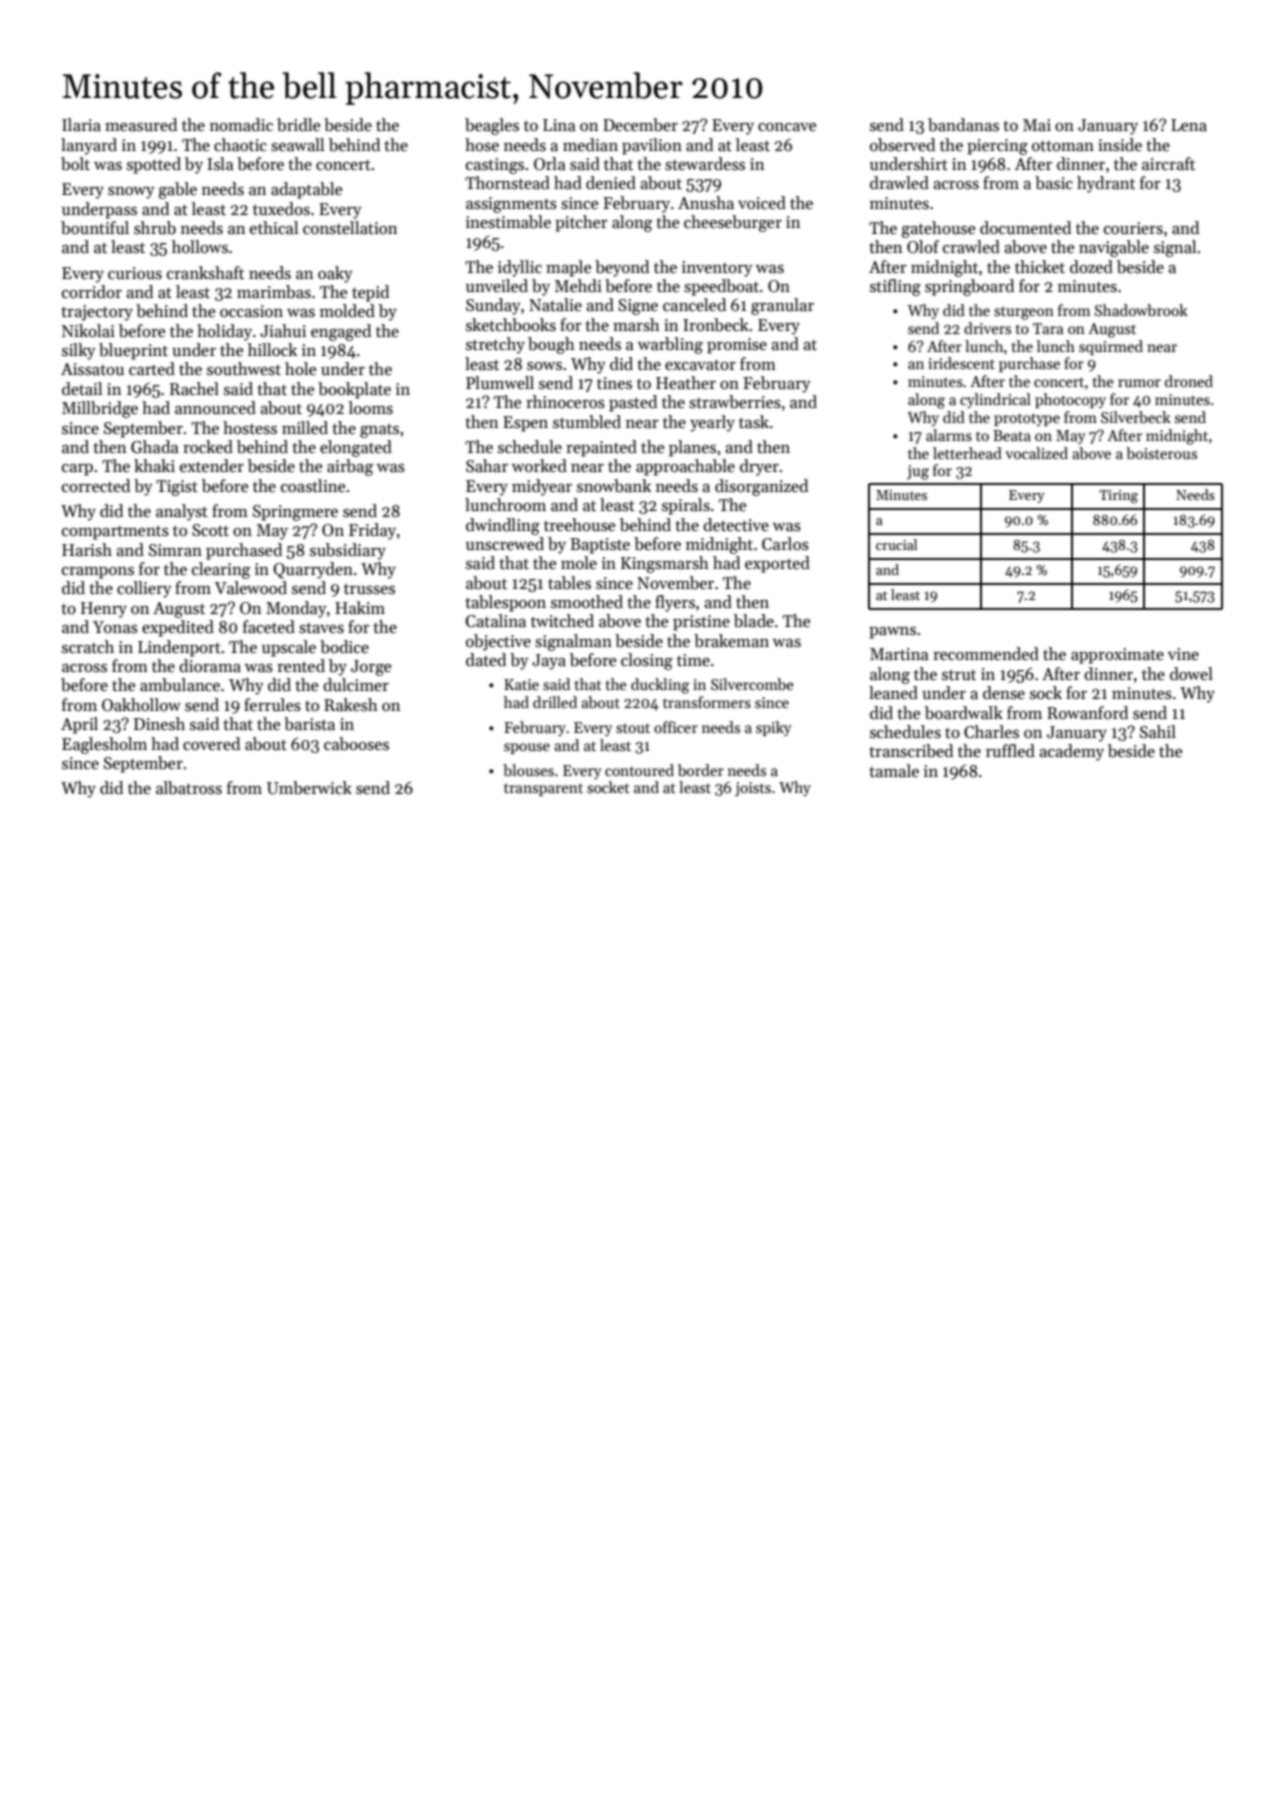 This screenshot has width=1283, height=1815. What do you see at coordinates (1139, 383) in the screenshot?
I see `rumor` at bounding box center [1139, 383].
